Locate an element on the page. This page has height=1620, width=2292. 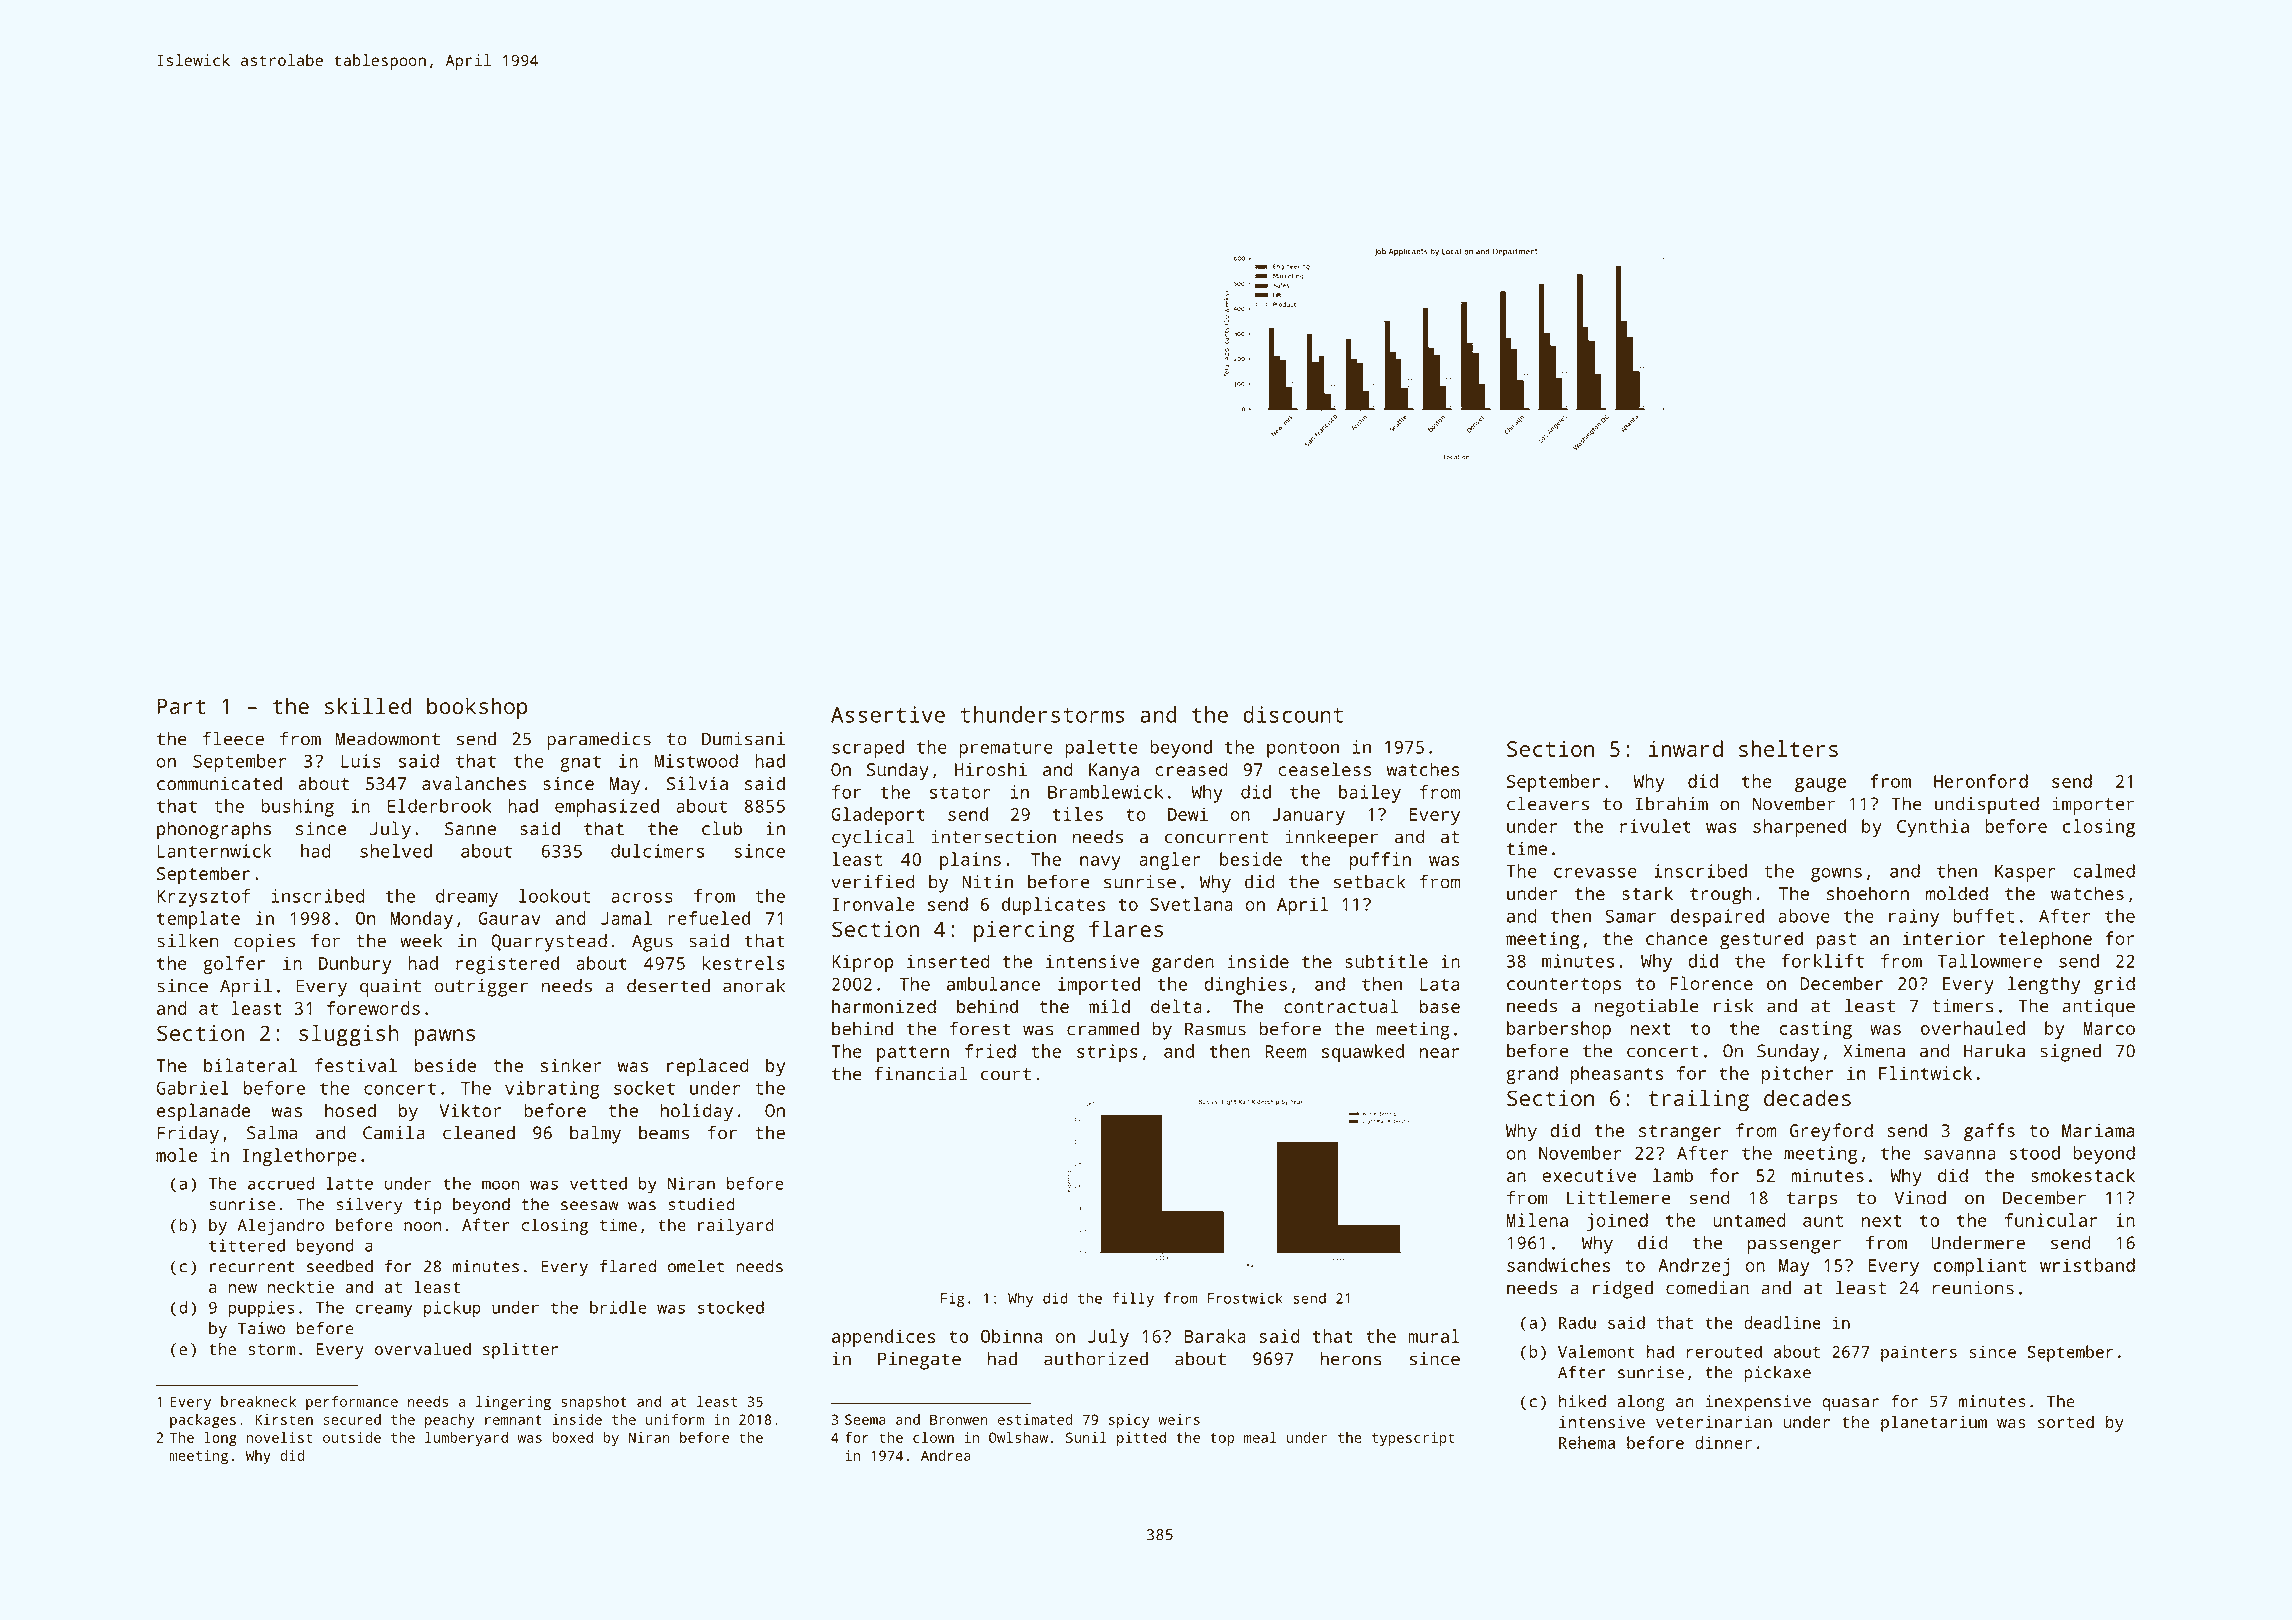
gaffs is located at coordinates (1989, 1132).
